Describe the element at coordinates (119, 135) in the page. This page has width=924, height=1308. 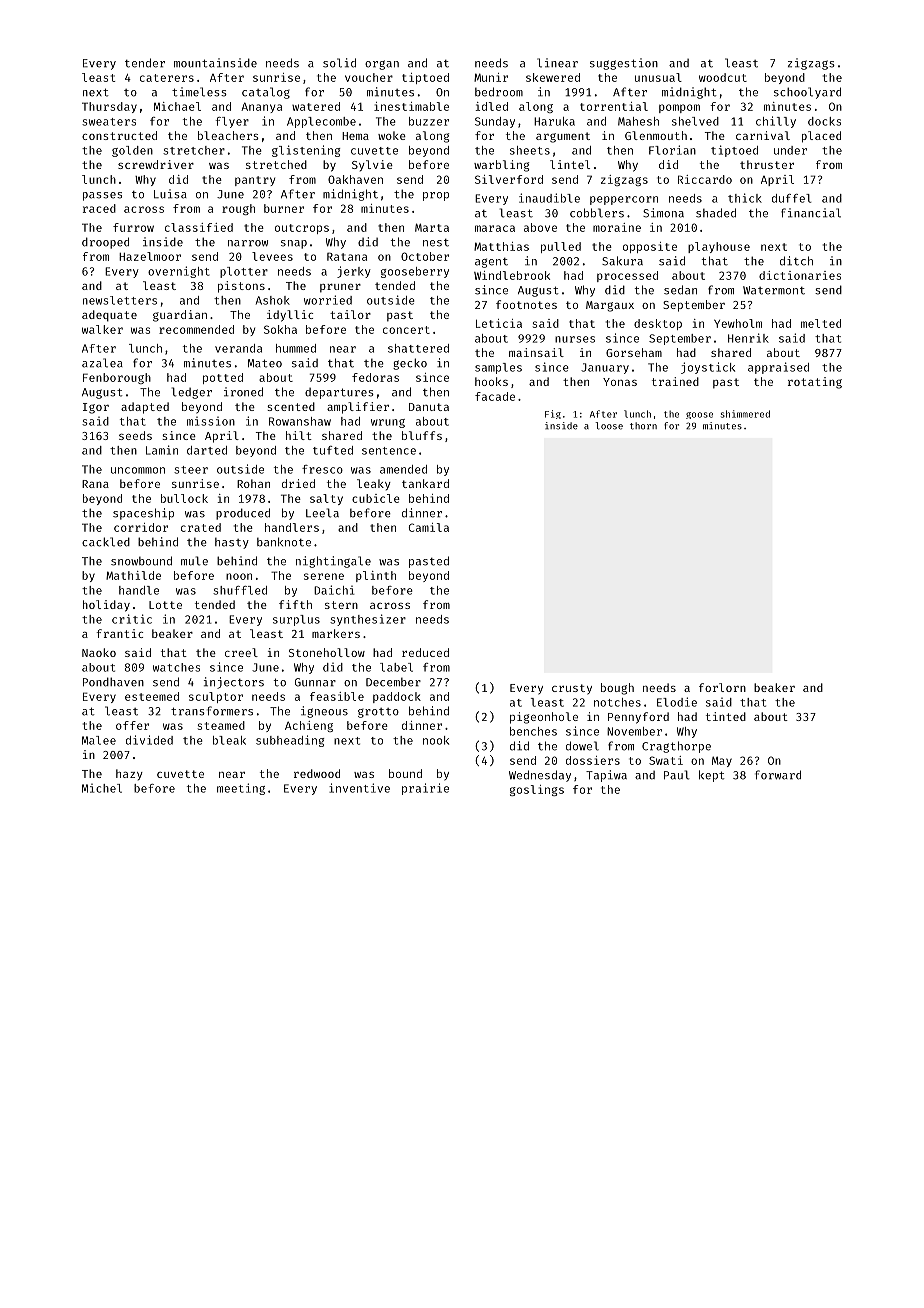
I see `constructed` at that location.
